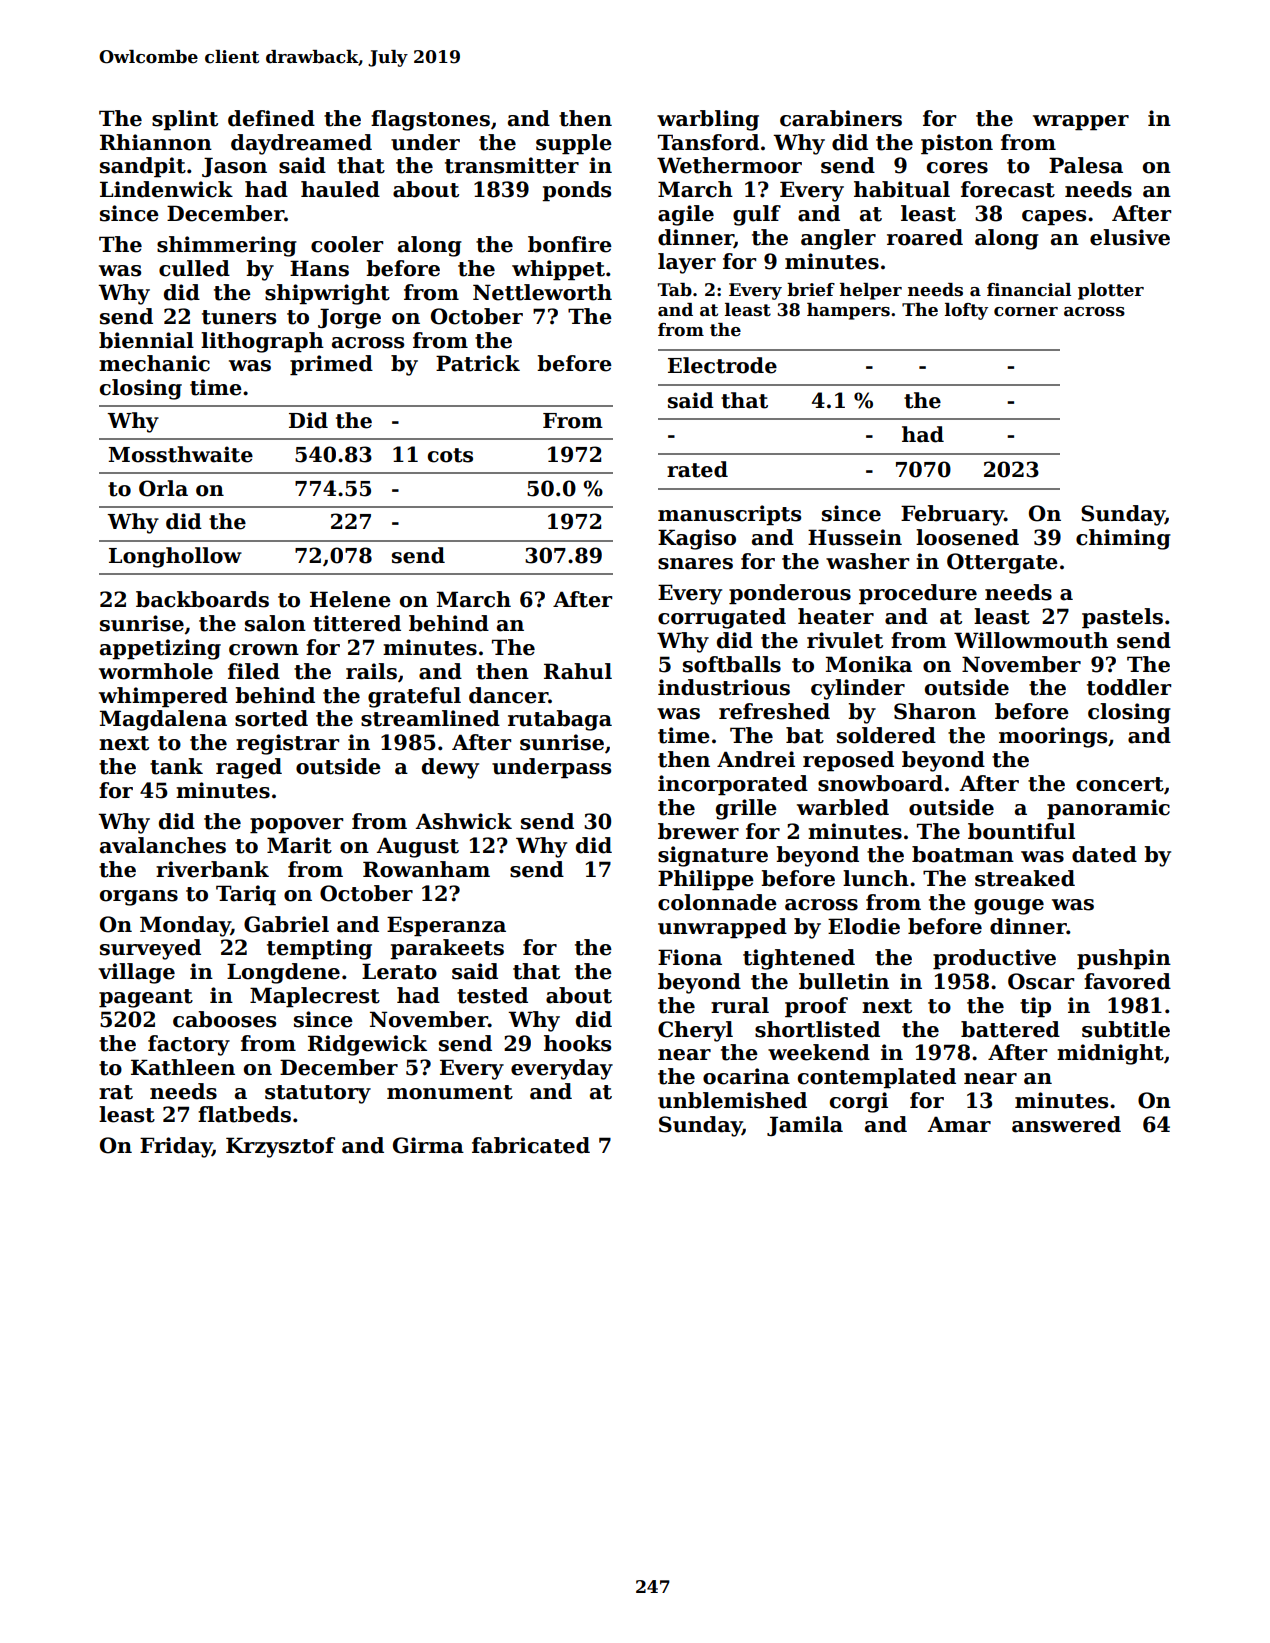 Image resolution: width=1270 pixels, height=1643 pixels. Describe the element at coordinates (175, 557) in the screenshot. I see `Longhollow` at that location.
